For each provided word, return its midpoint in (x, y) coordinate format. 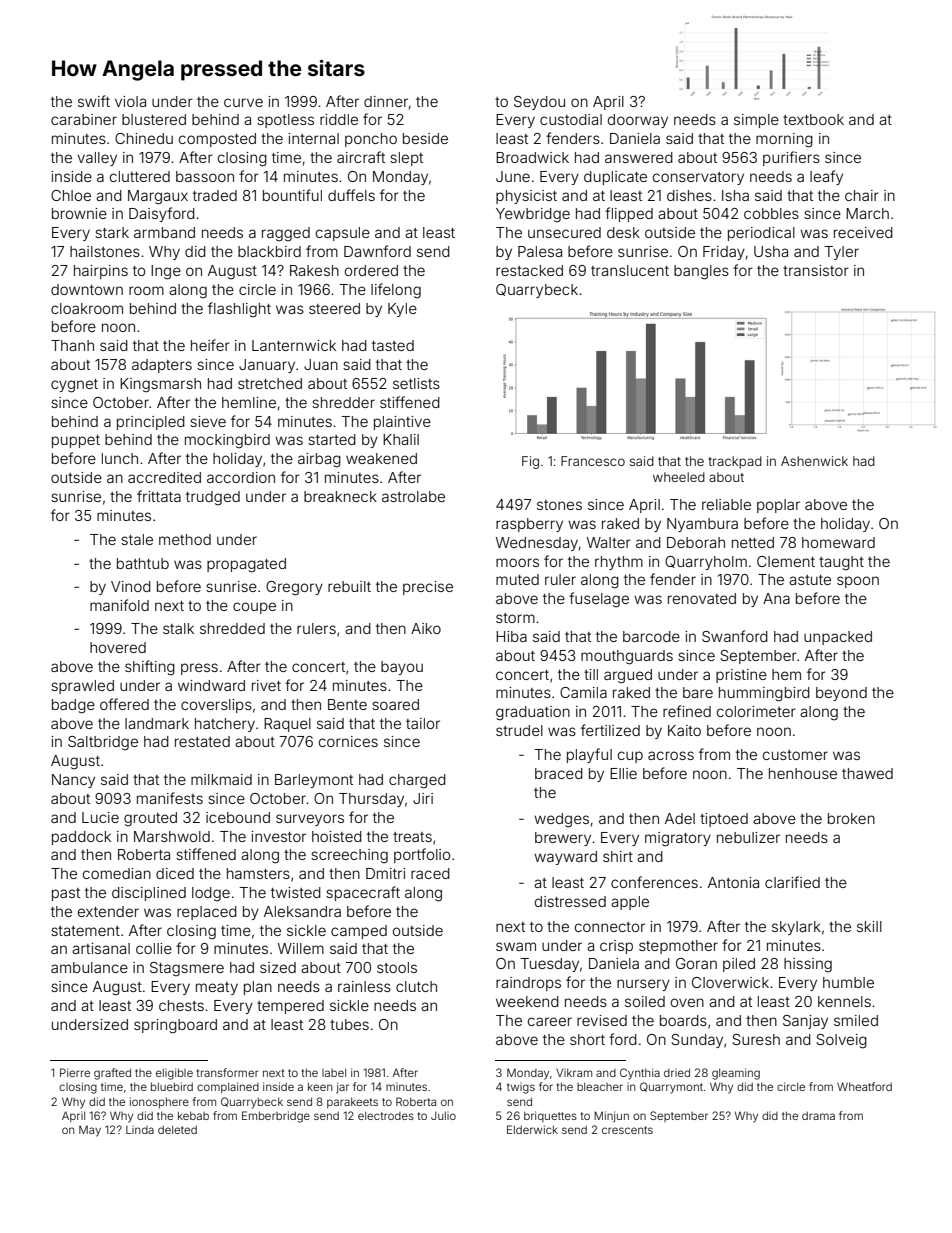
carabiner (84, 119)
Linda (140, 1130)
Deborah (696, 542)
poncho (371, 140)
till (591, 674)
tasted (393, 345)
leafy (826, 177)
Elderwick (532, 1129)
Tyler (841, 253)
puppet (76, 441)
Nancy (73, 781)
